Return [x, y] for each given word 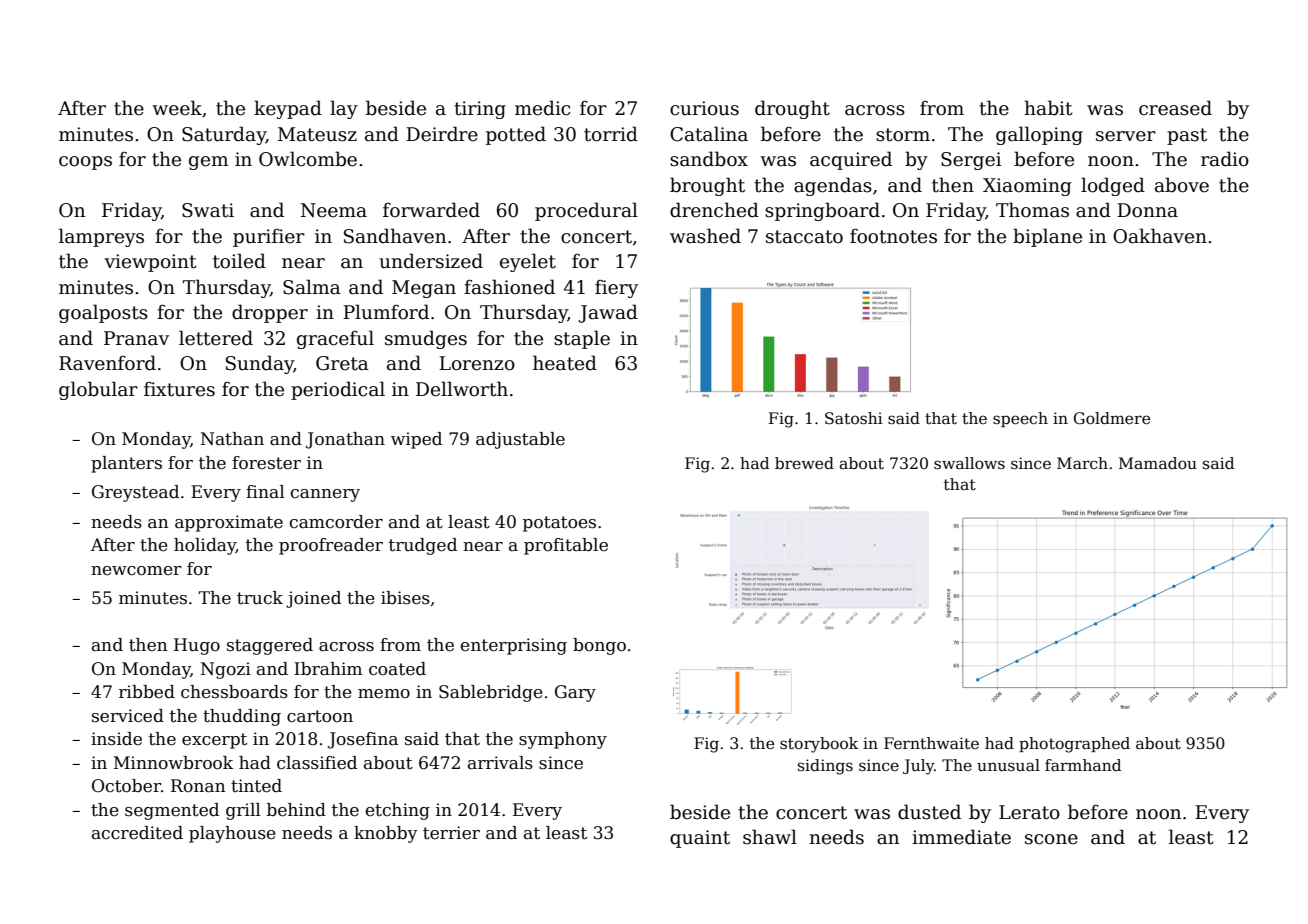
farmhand [1083, 765]
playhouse [232, 834]
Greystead [135, 493]
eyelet [528, 262]
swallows [969, 463]
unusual [1008, 765]
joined [313, 599]
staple [582, 339]
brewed [804, 463]
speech [1020, 419]
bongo [599, 646]
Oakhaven [1160, 236]
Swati [208, 210]
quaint [700, 839]
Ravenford [107, 363]
